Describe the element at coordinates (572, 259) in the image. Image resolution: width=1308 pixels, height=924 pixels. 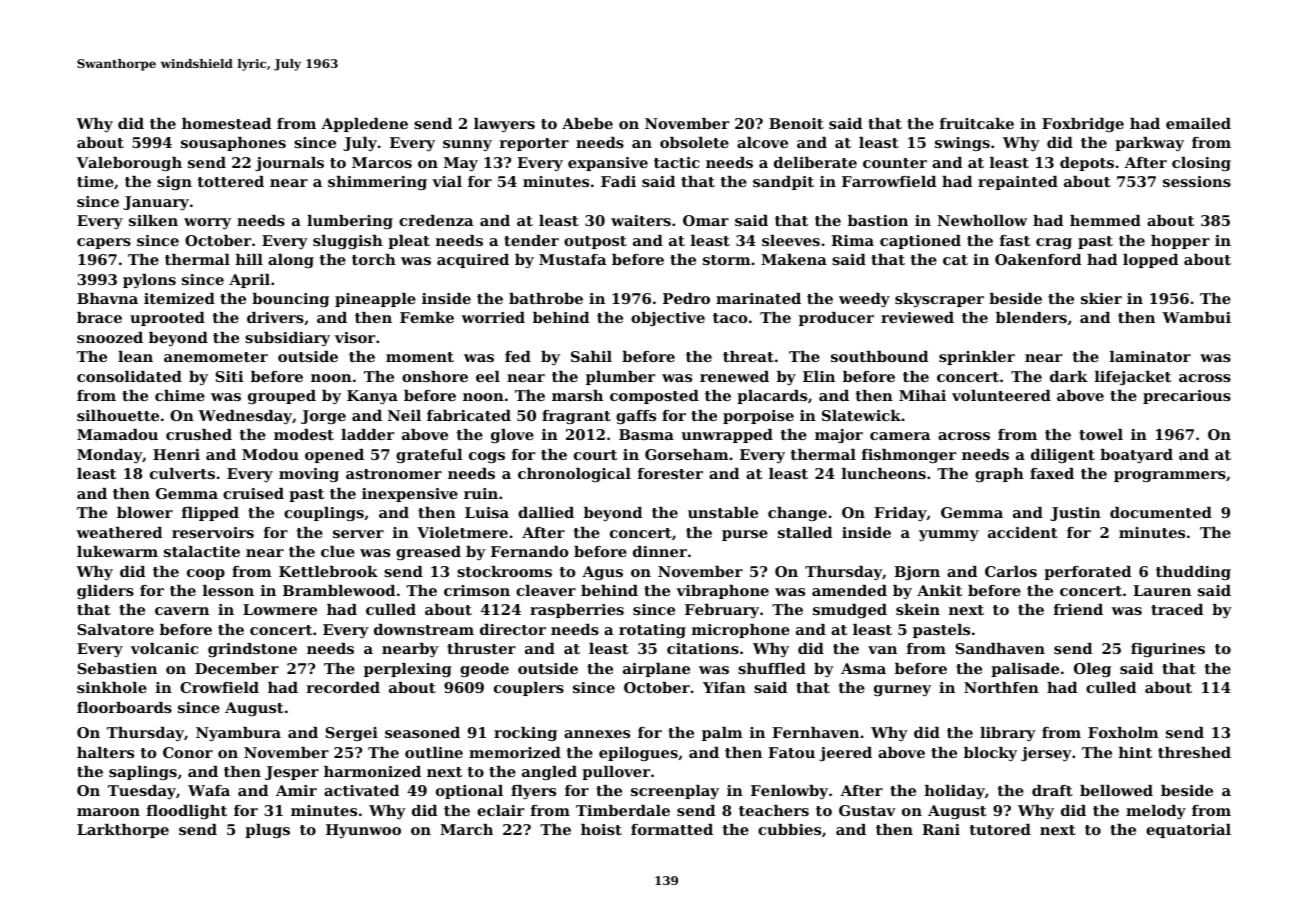
I see `Mustafa` at that location.
